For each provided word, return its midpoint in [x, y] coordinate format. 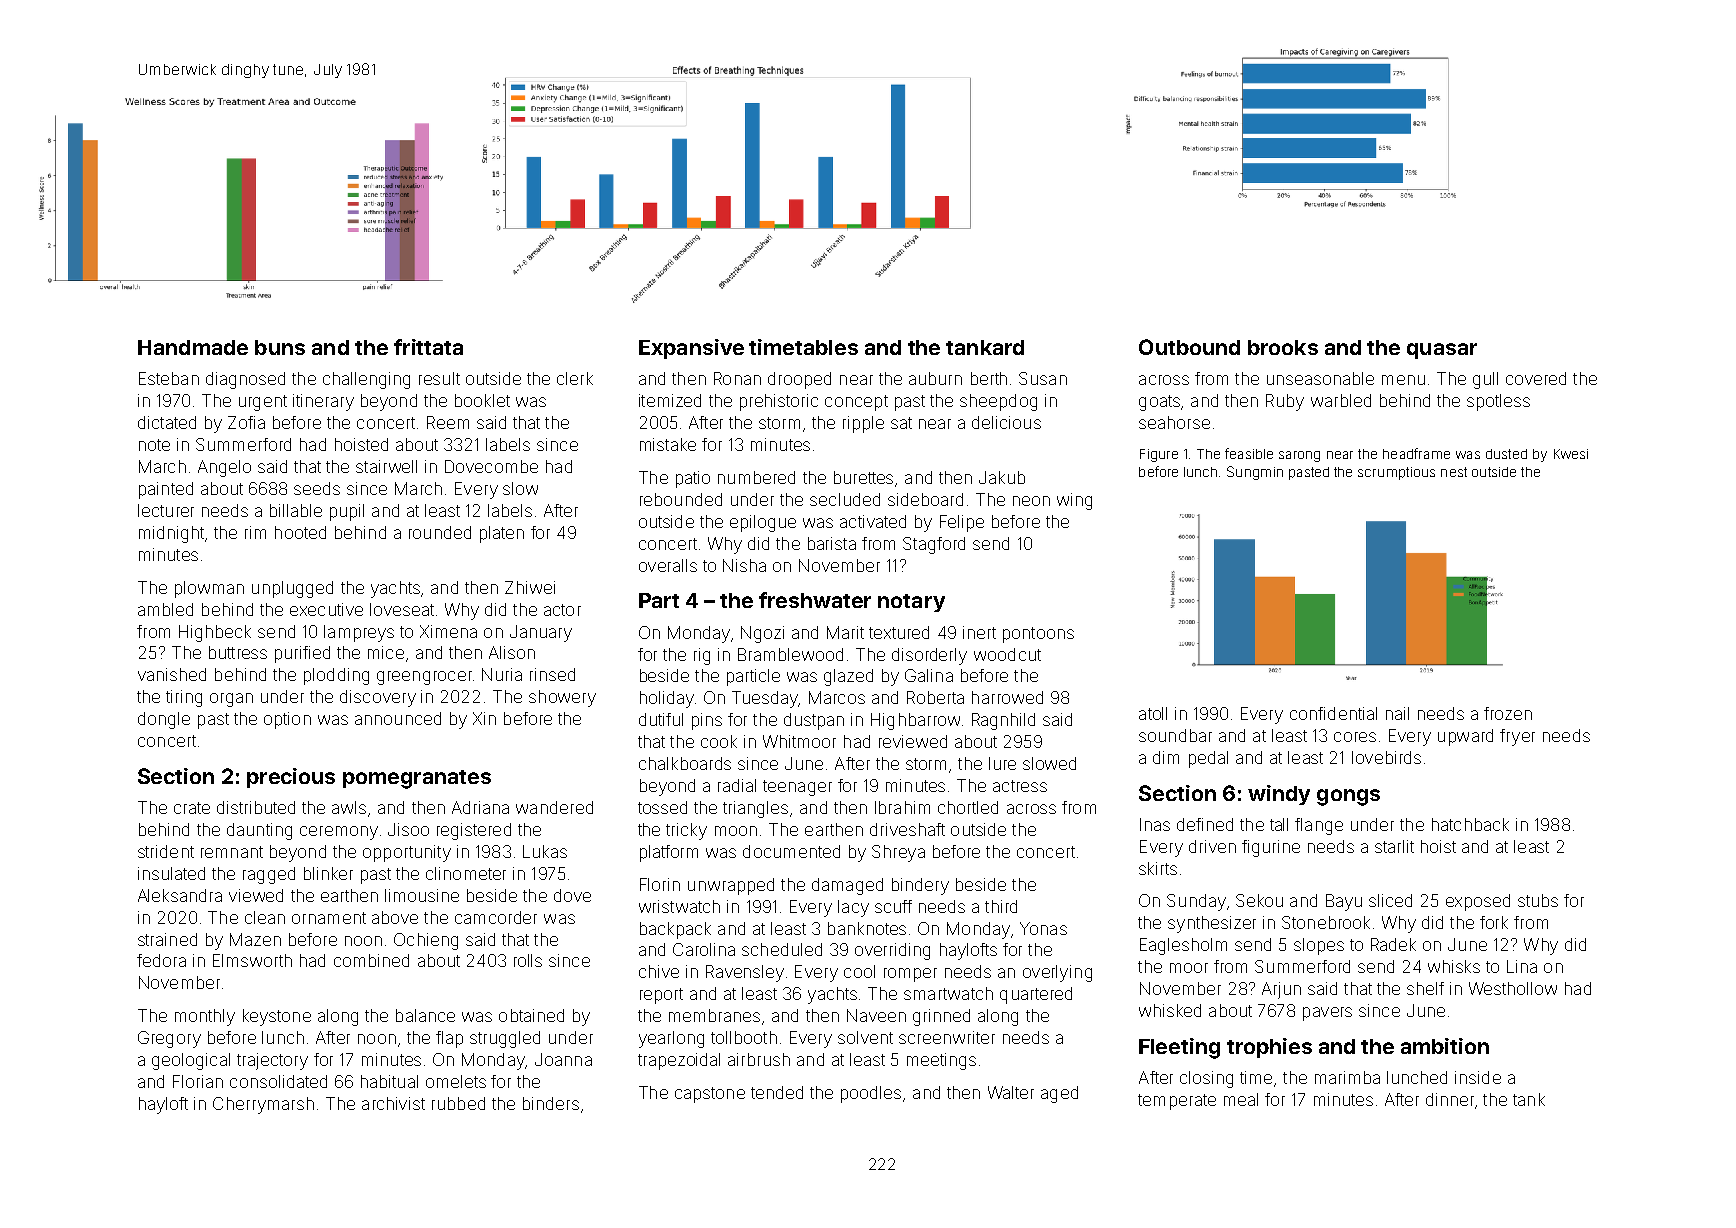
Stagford [934, 545]
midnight [171, 534]
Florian [198, 1081]
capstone [710, 1095]
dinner [1450, 1099]
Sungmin [1255, 473]
